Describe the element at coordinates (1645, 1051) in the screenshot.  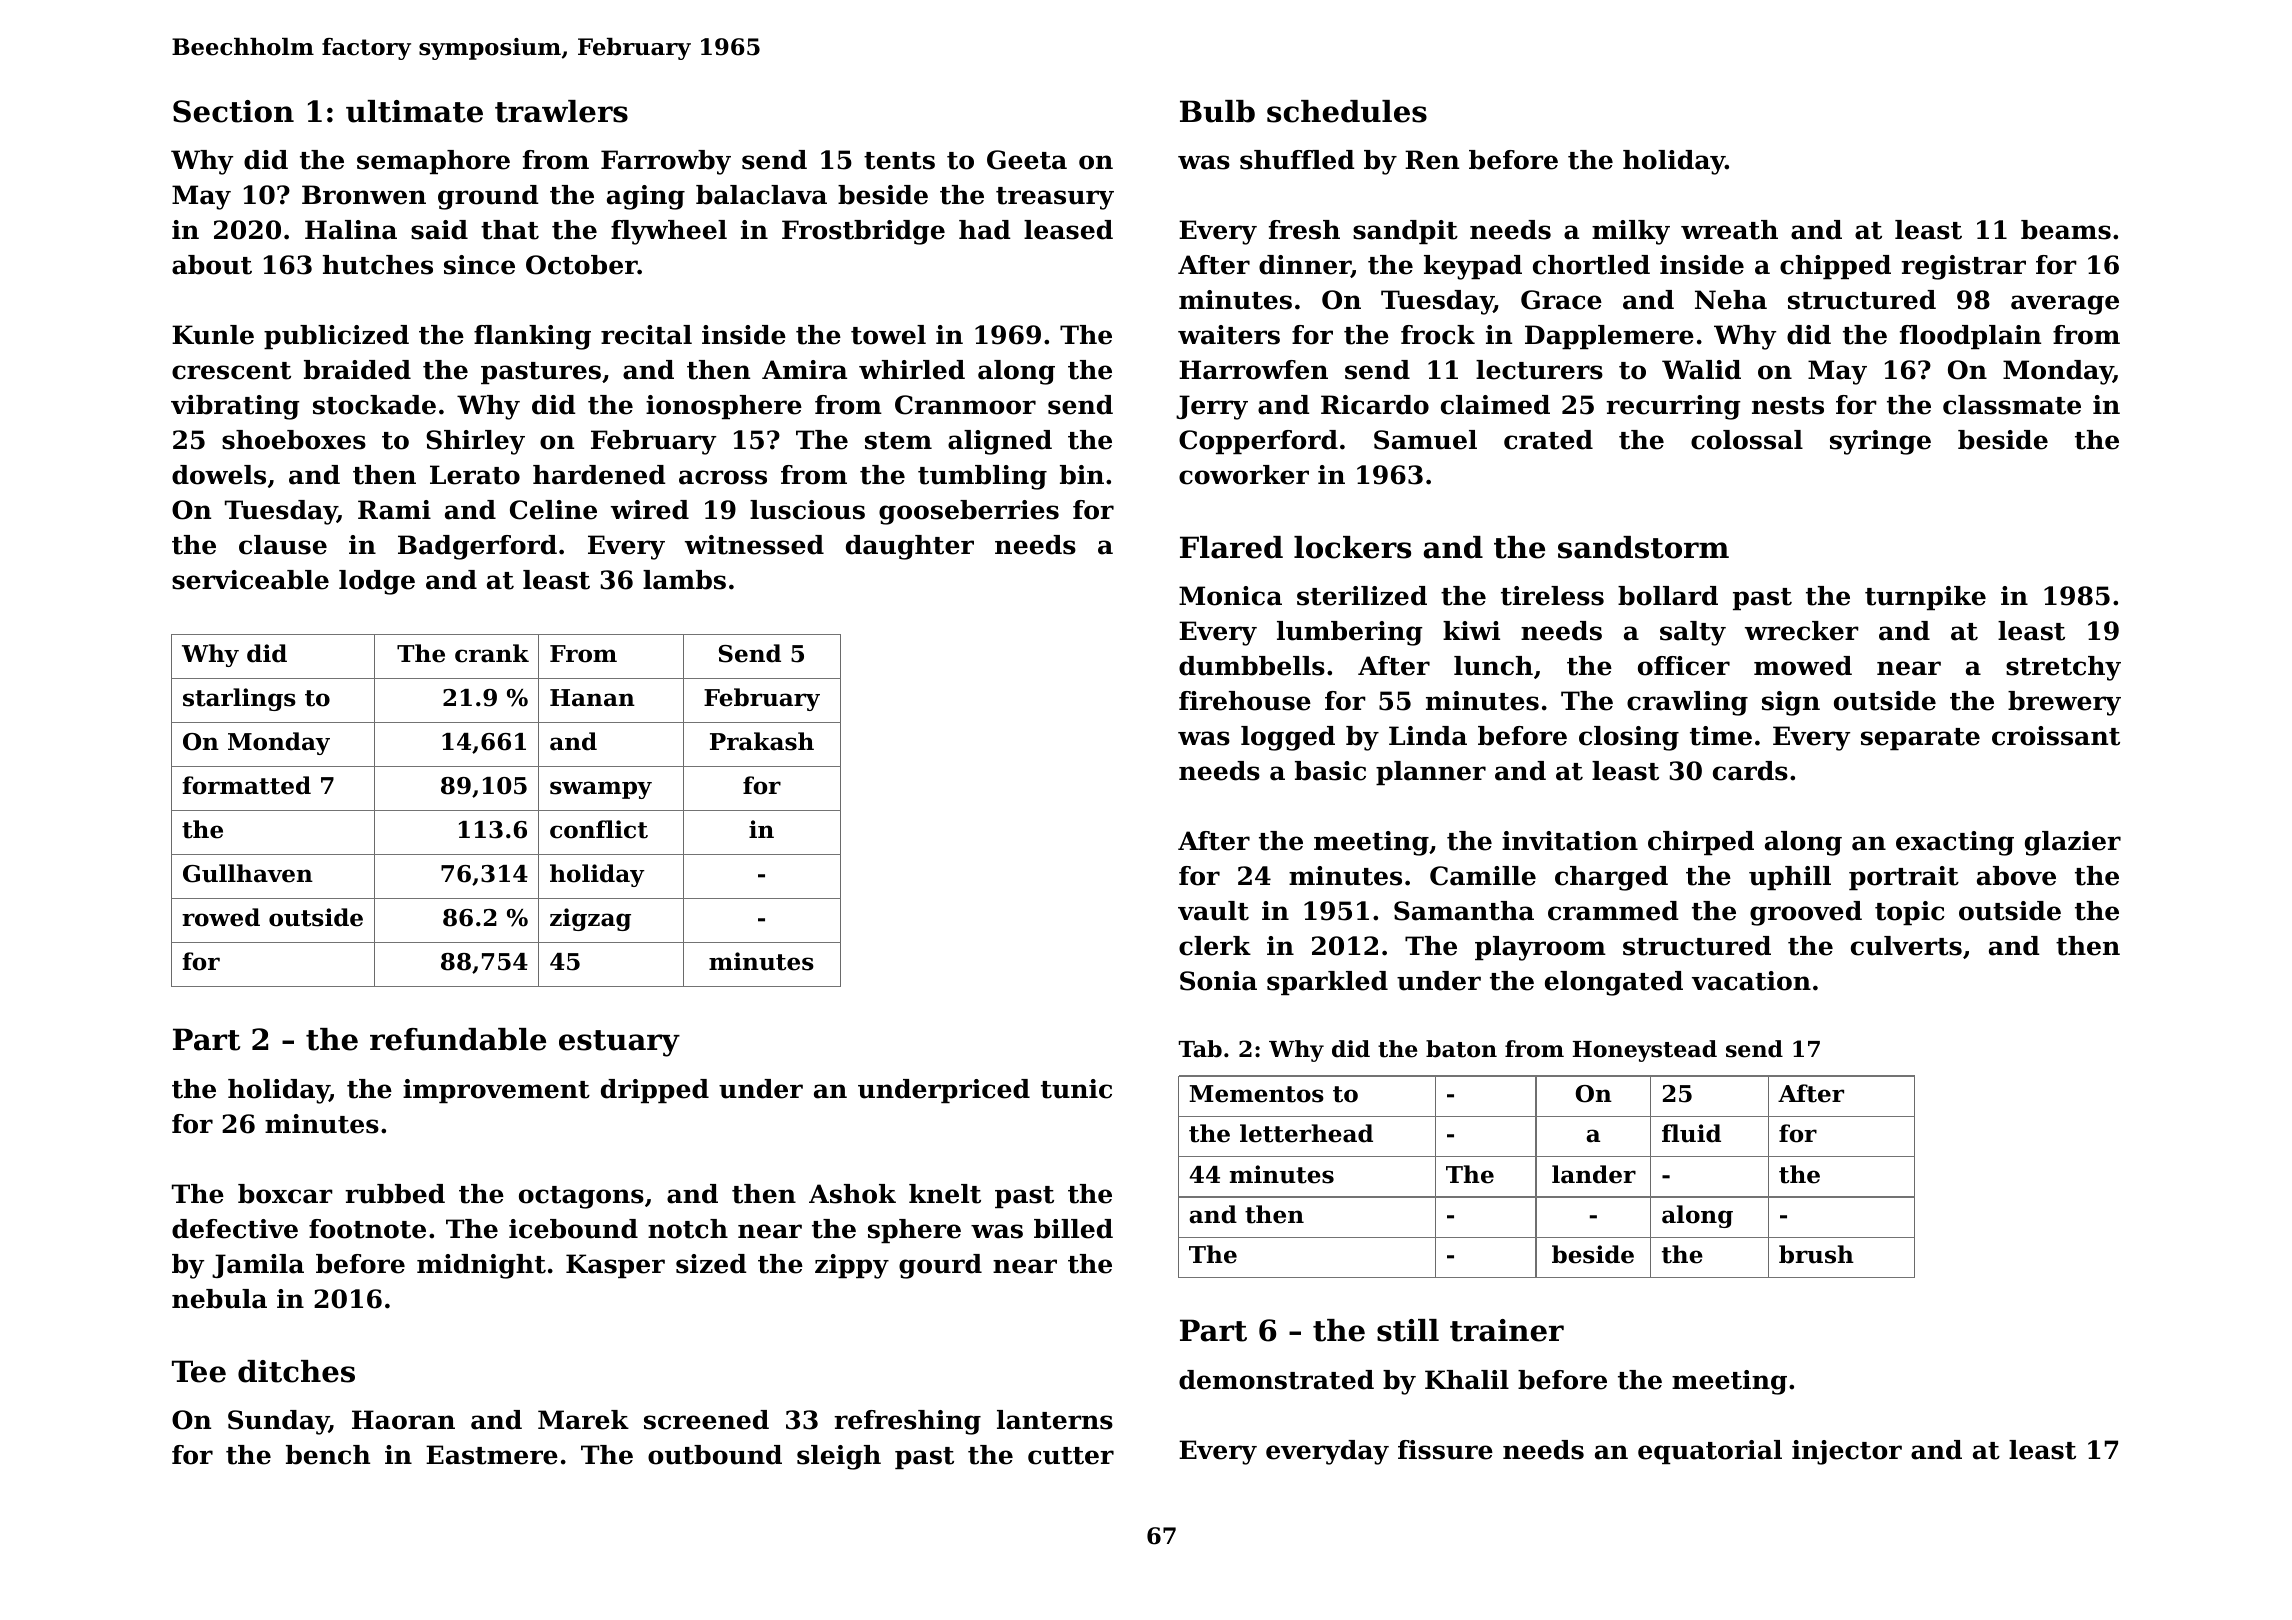
I see `Honeystead` at that location.
